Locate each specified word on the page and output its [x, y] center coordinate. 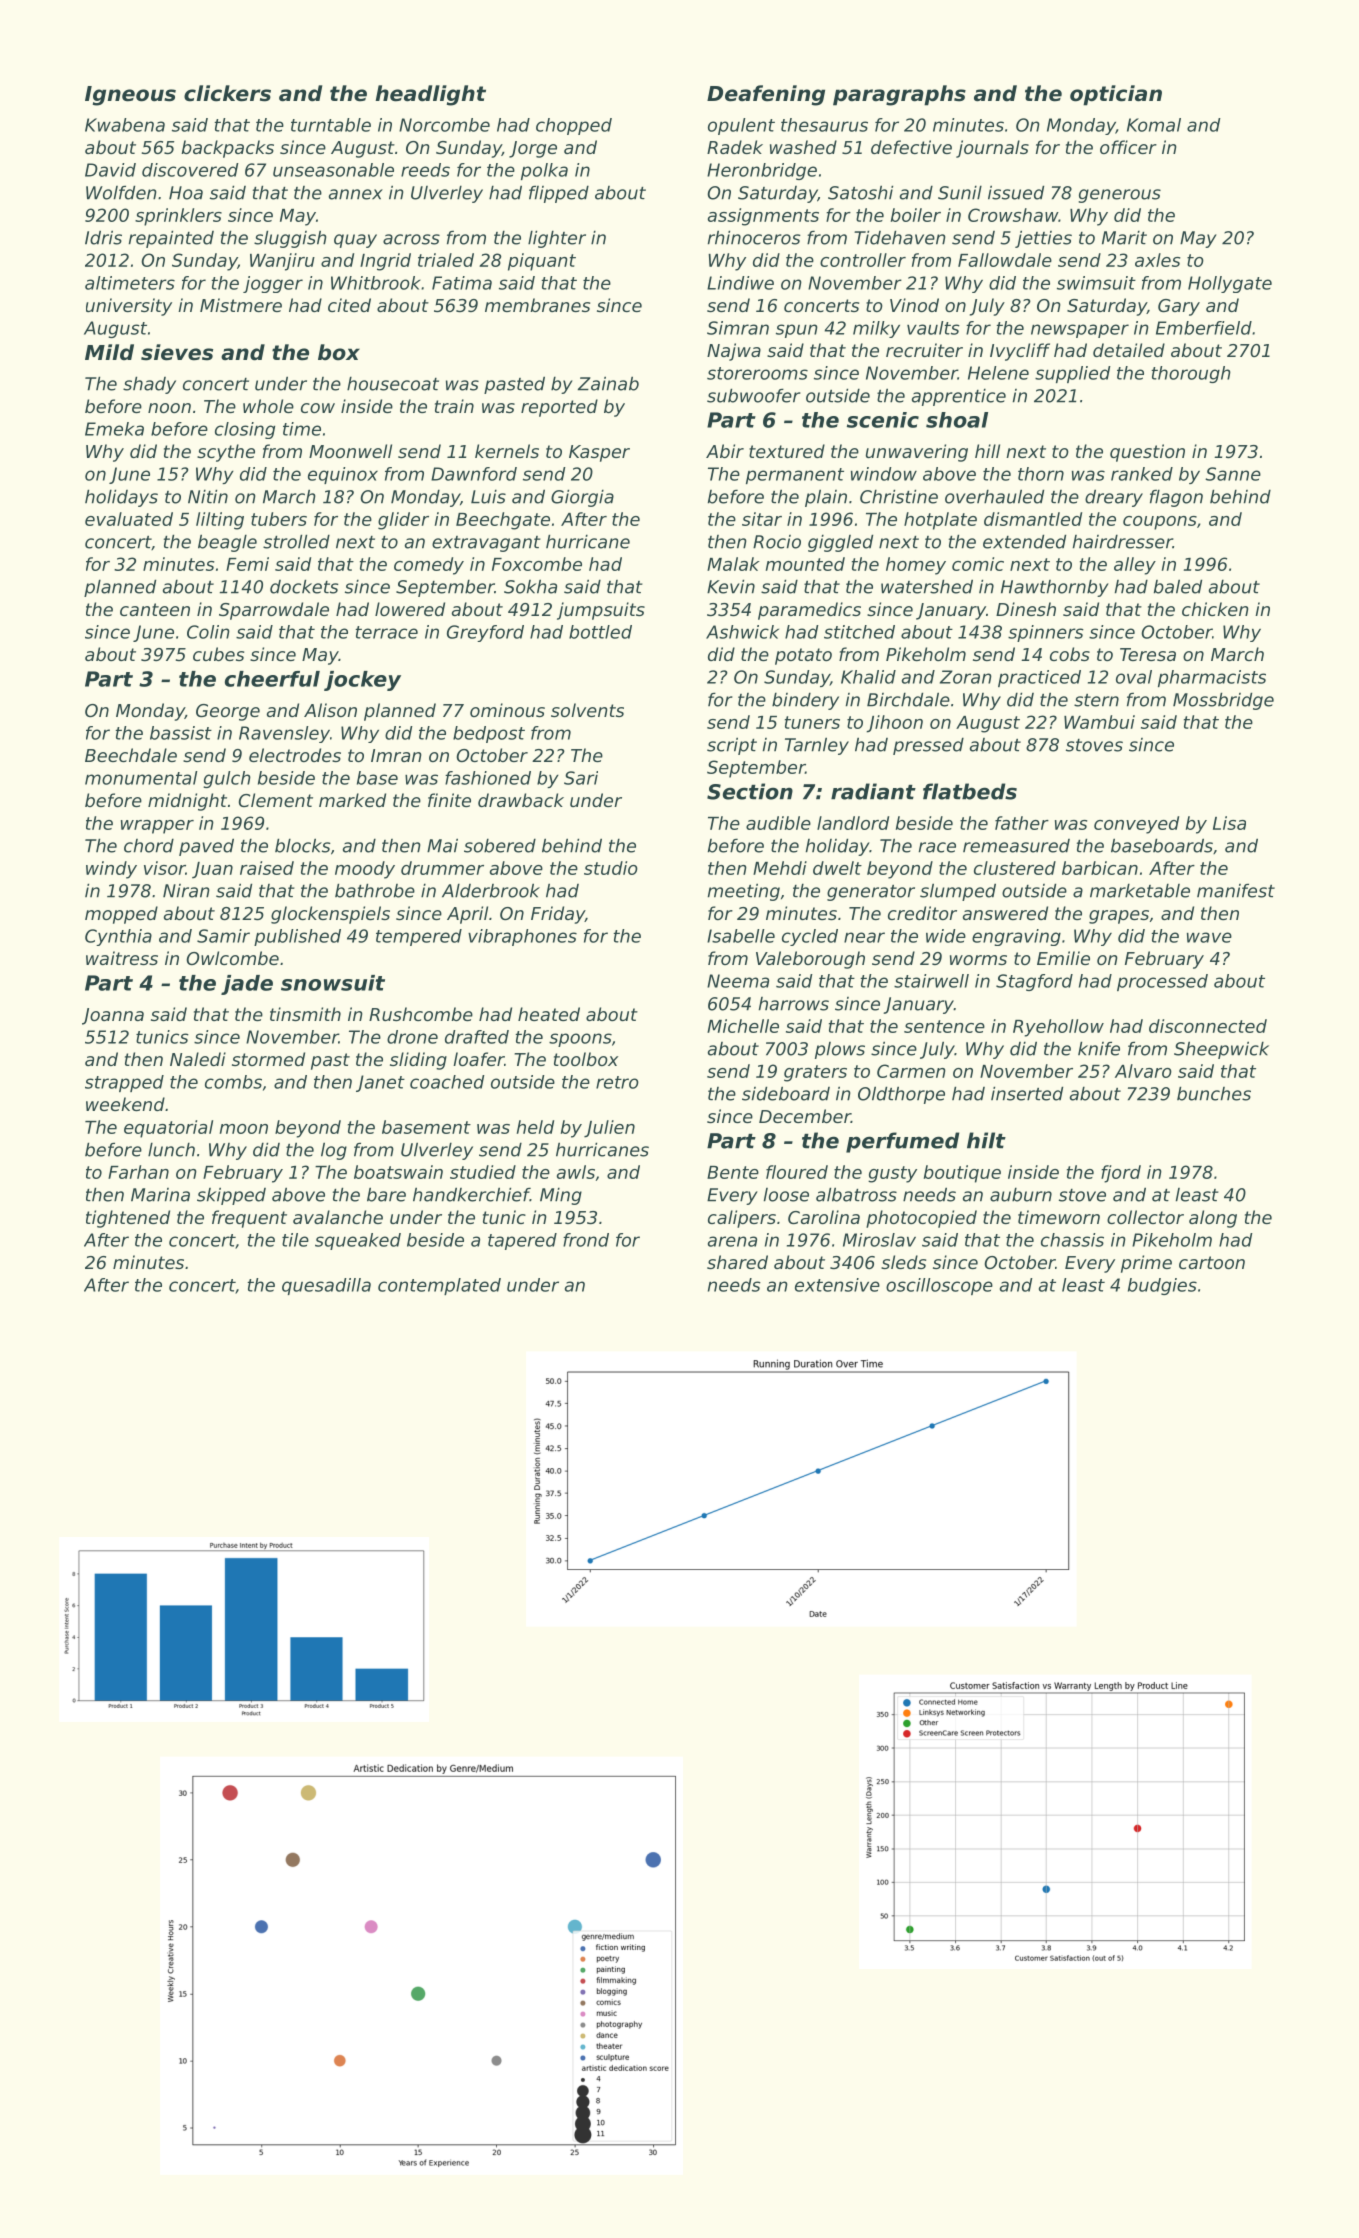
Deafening [766, 95]
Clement [276, 800]
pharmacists [1212, 678]
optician [1116, 95]
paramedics [809, 611]
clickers [227, 93]
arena [732, 1241]
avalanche [338, 1217]
